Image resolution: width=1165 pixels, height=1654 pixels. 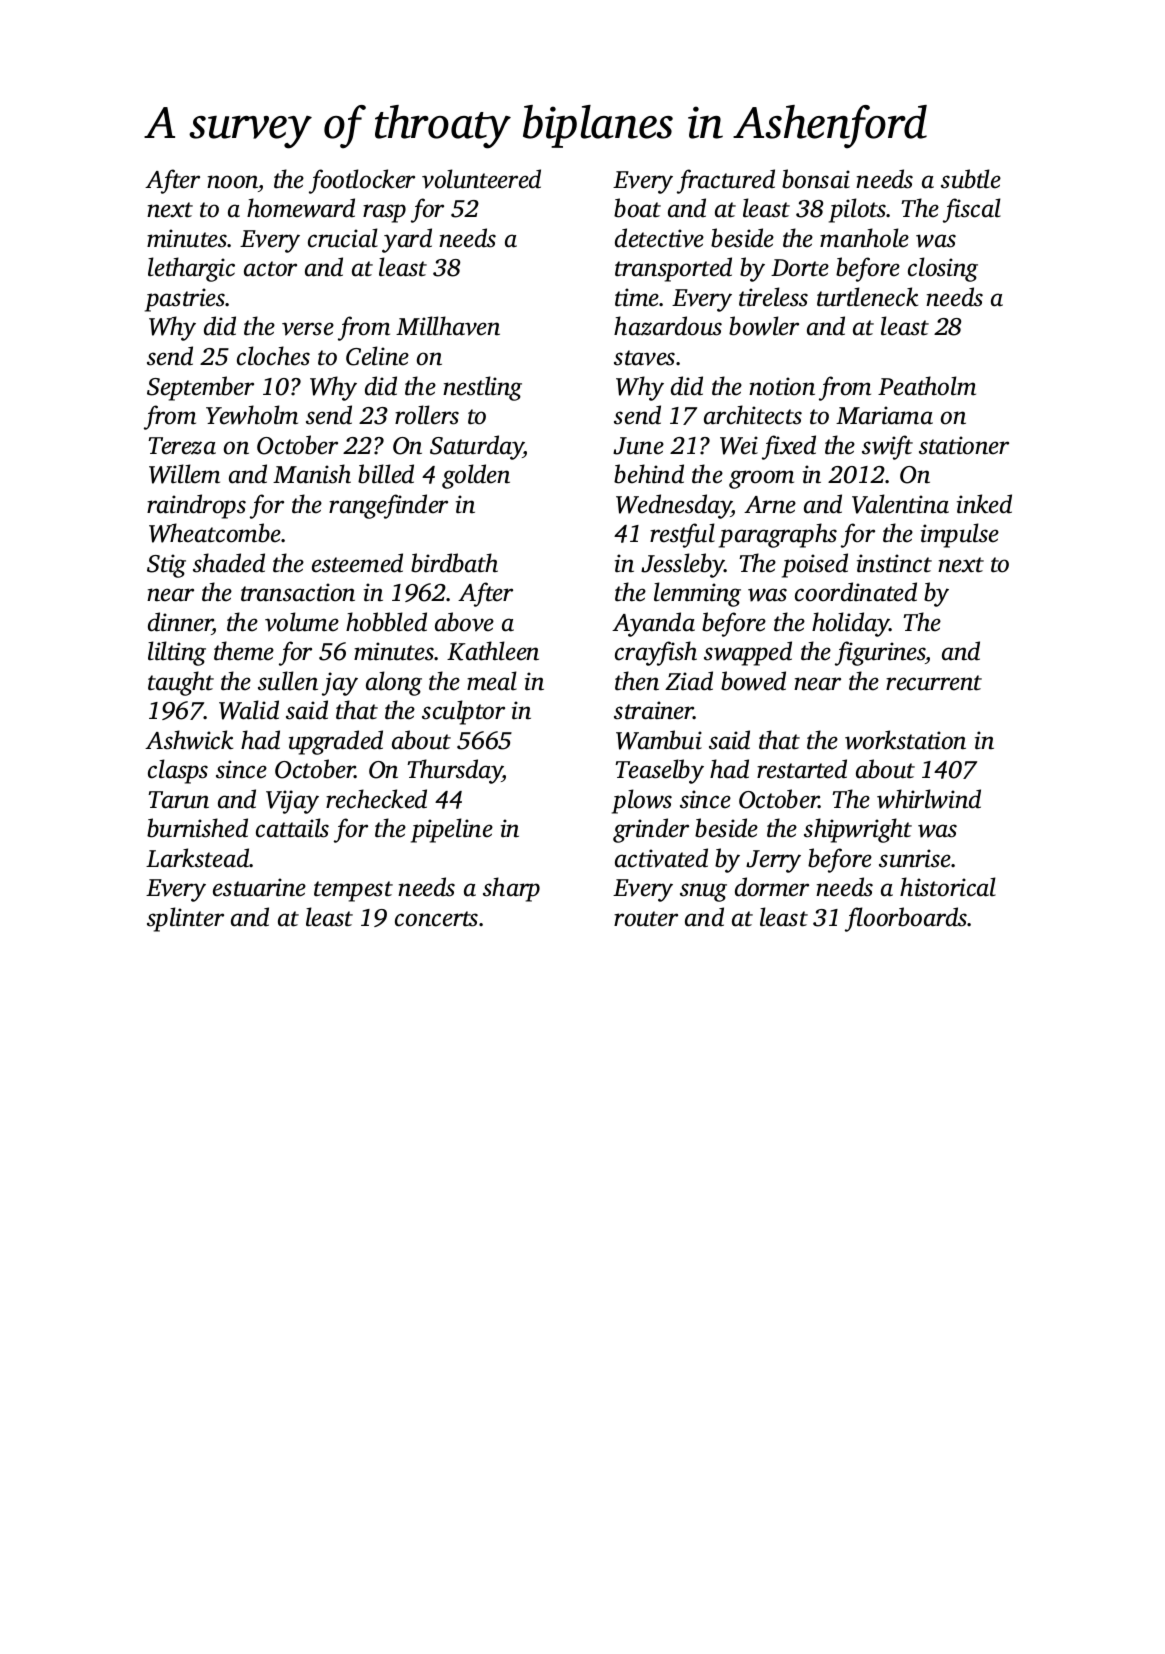 What do you see at coordinates (646, 919) in the document?
I see `router` at bounding box center [646, 919].
